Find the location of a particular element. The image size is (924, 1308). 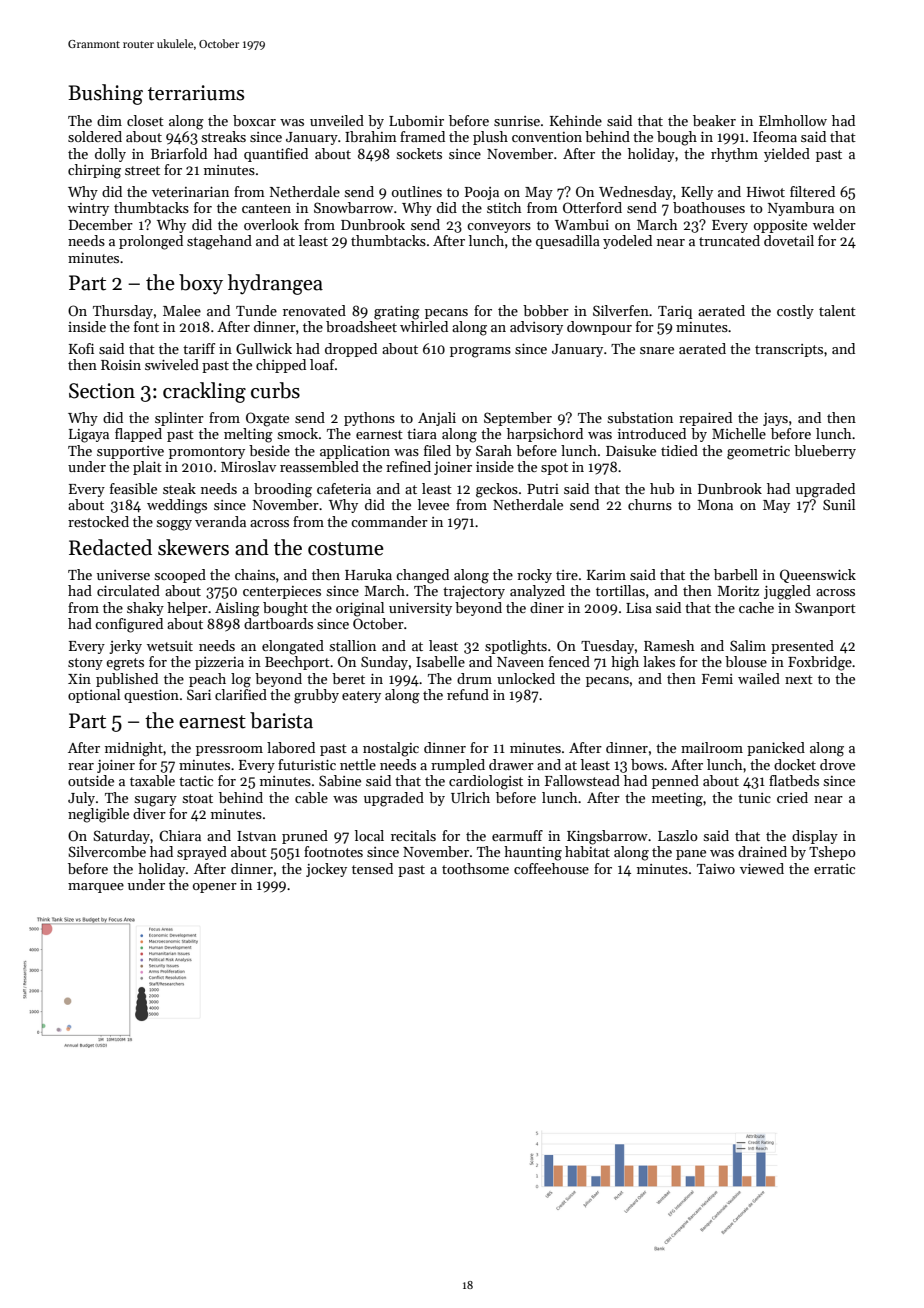

terrariums is located at coordinates (196, 93).
